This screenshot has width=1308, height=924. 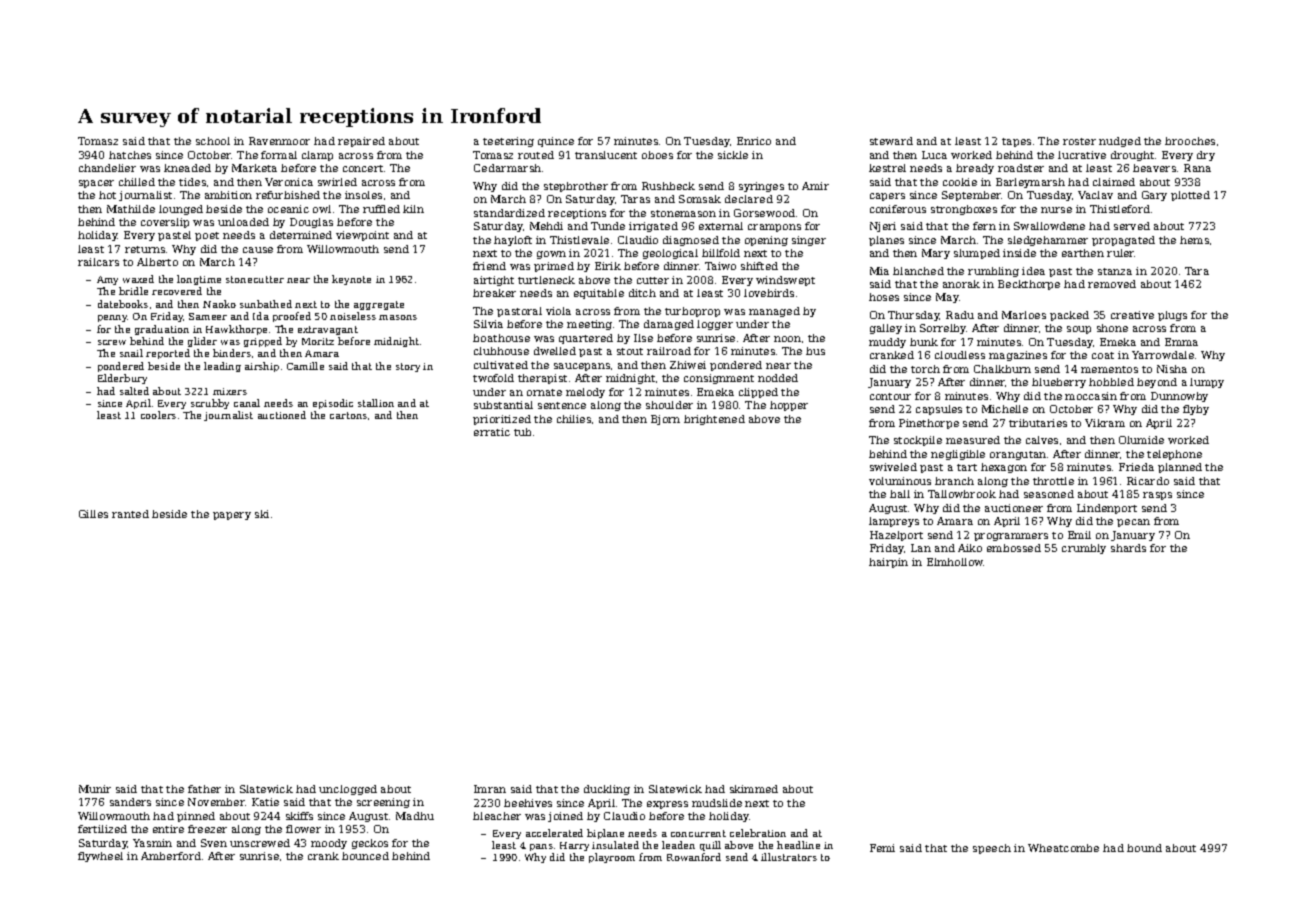 I want to click on papery, so click(x=232, y=516).
